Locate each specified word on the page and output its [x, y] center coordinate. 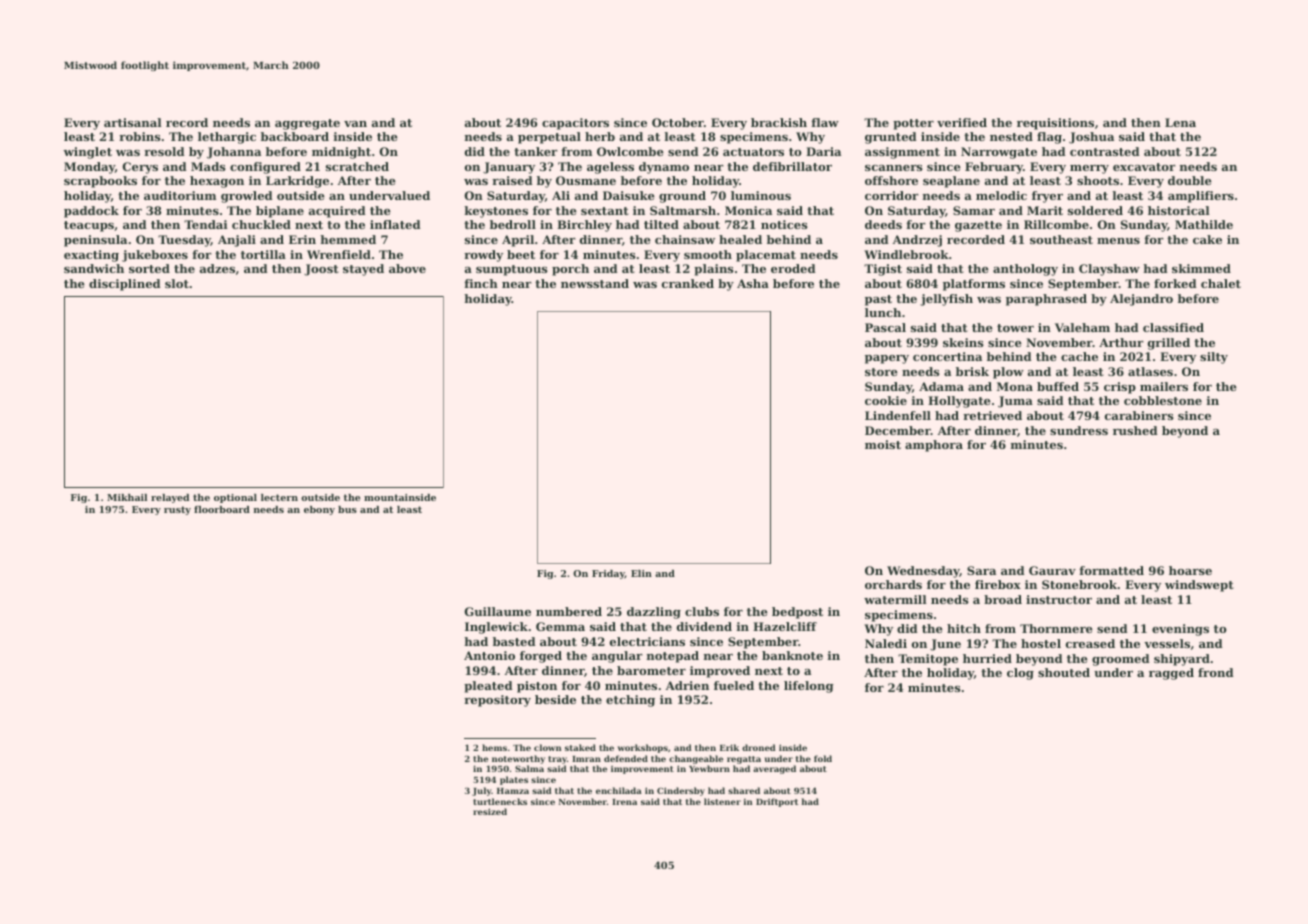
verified [962, 122]
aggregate [307, 124]
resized [490, 811]
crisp [1120, 388]
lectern [279, 497]
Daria [823, 151]
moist [883, 444]
